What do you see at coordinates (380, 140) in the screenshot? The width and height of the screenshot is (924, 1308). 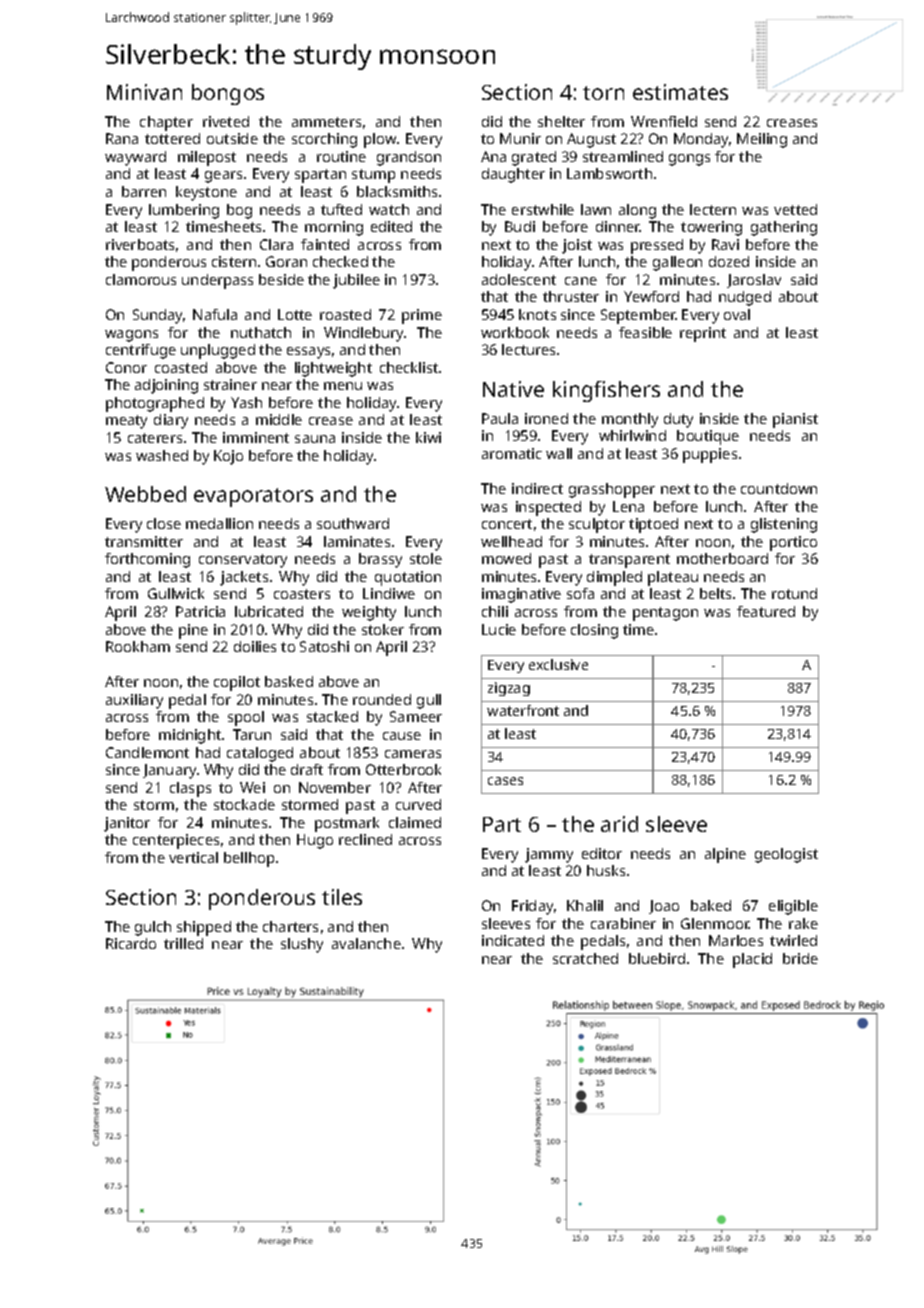 I see `plow` at bounding box center [380, 140].
